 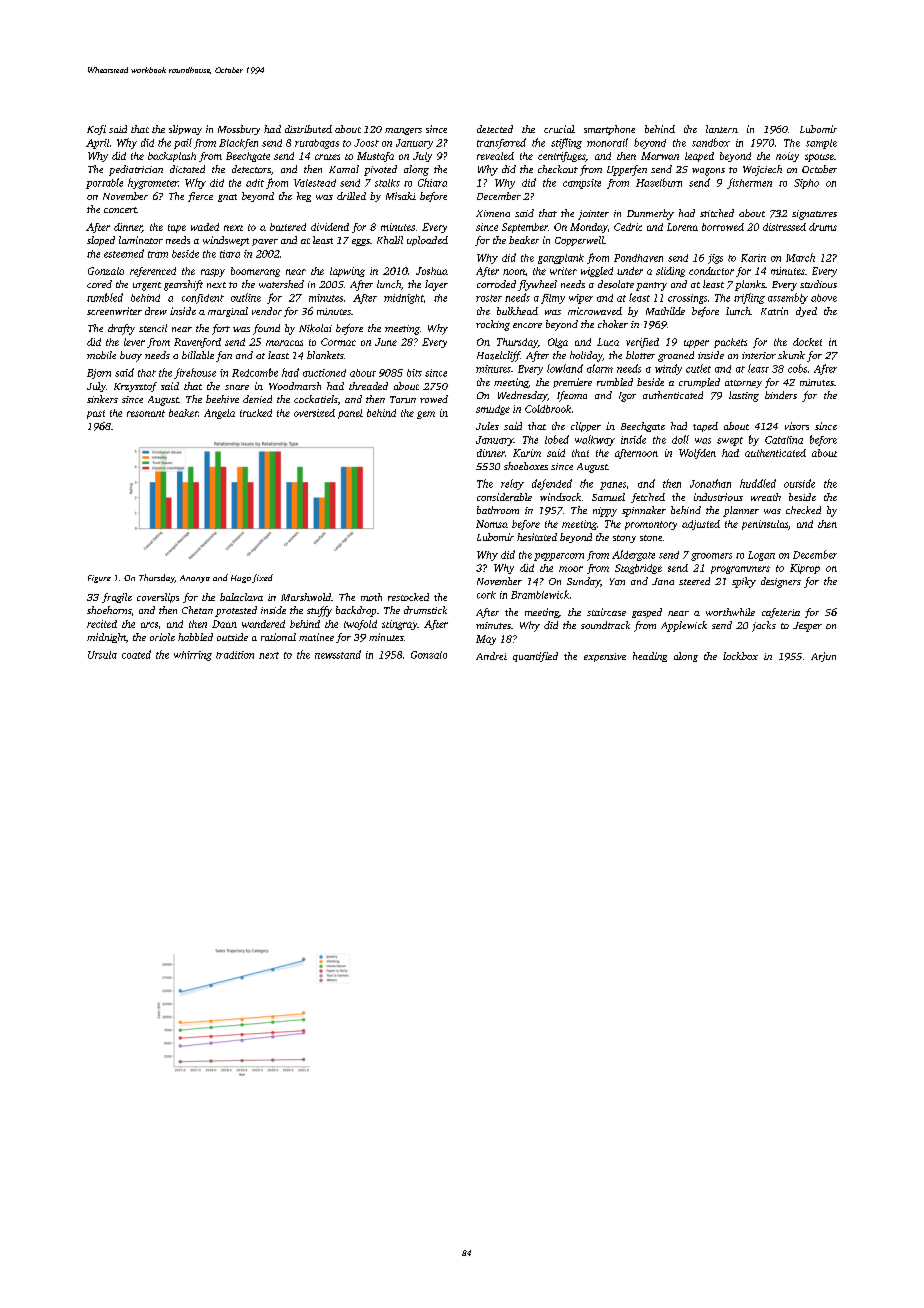 I want to click on lapwing, so click(x=347, y=272).
